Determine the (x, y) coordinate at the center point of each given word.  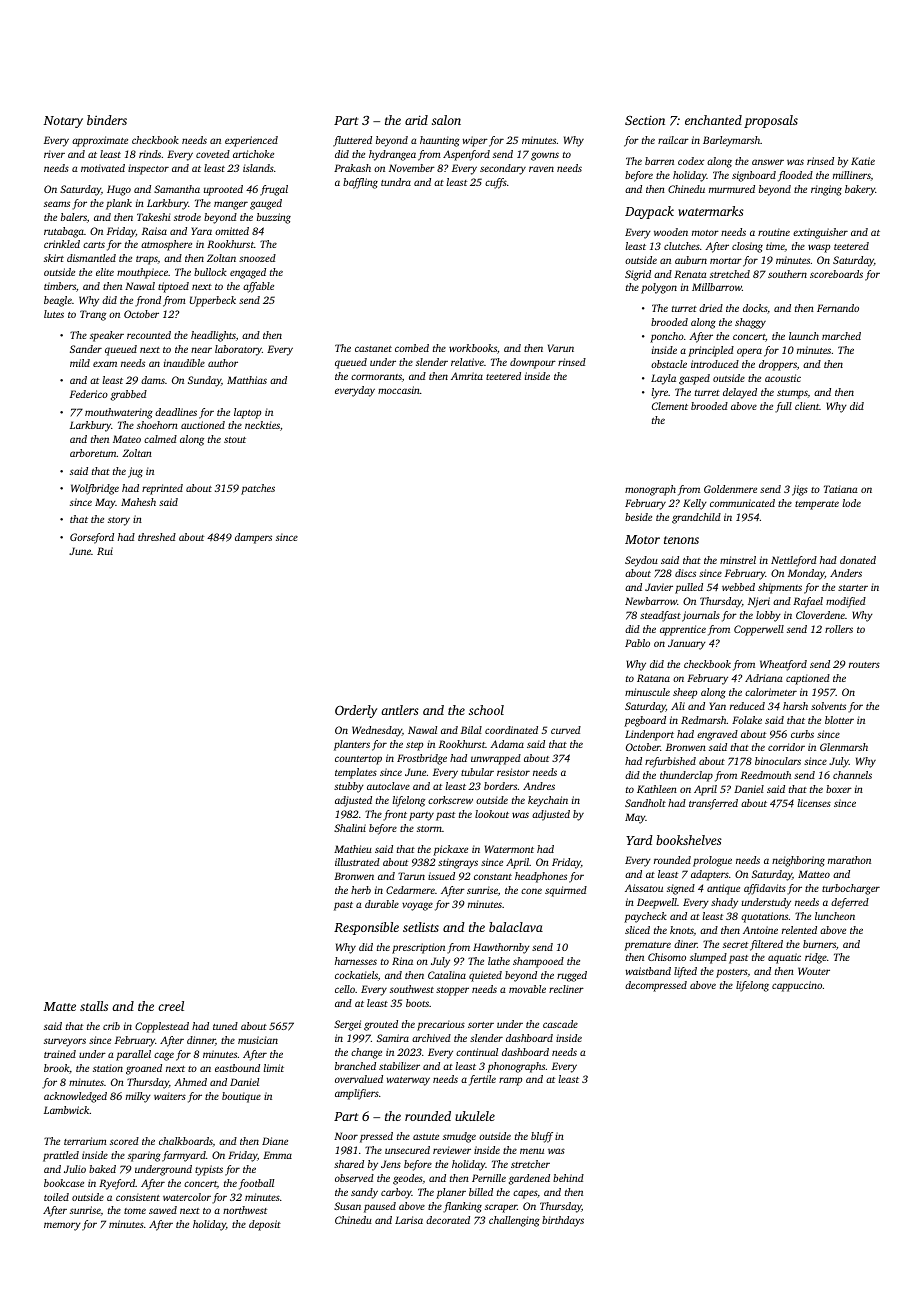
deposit (265, 1225)
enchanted (713, 120)
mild (80, 363)
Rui (105, 551)
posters (732, 973)
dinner (201, 1040)
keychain (548, 801)
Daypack (649, 212)
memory (62, 1226)
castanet (373, 349)
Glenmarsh (844, 747)
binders (107, 120)
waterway (408, 1081)
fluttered (352, 141)
